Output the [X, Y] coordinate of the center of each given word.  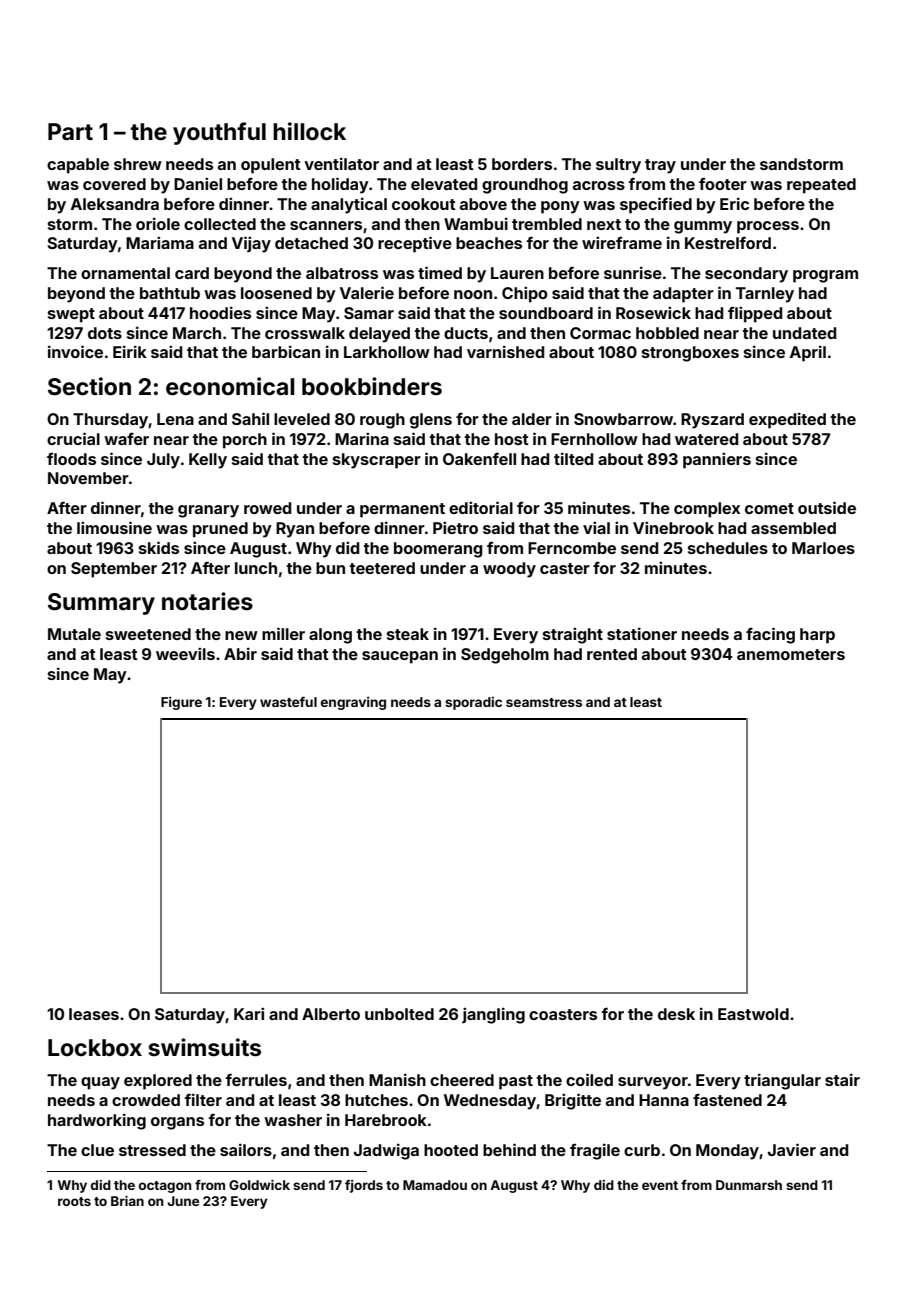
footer [723, 183]
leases [94, 1014]
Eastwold [753, 1014]
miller [283, 633]
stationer [642, 633]
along [330, 636]
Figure [181, 703]
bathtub [170, 293]
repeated [821, 186]
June [183, 1201]
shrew [138, 164]
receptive [415, 244]
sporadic [473, 703]
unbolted [399, 1014]
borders [522, 164]
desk [676, 1014]
